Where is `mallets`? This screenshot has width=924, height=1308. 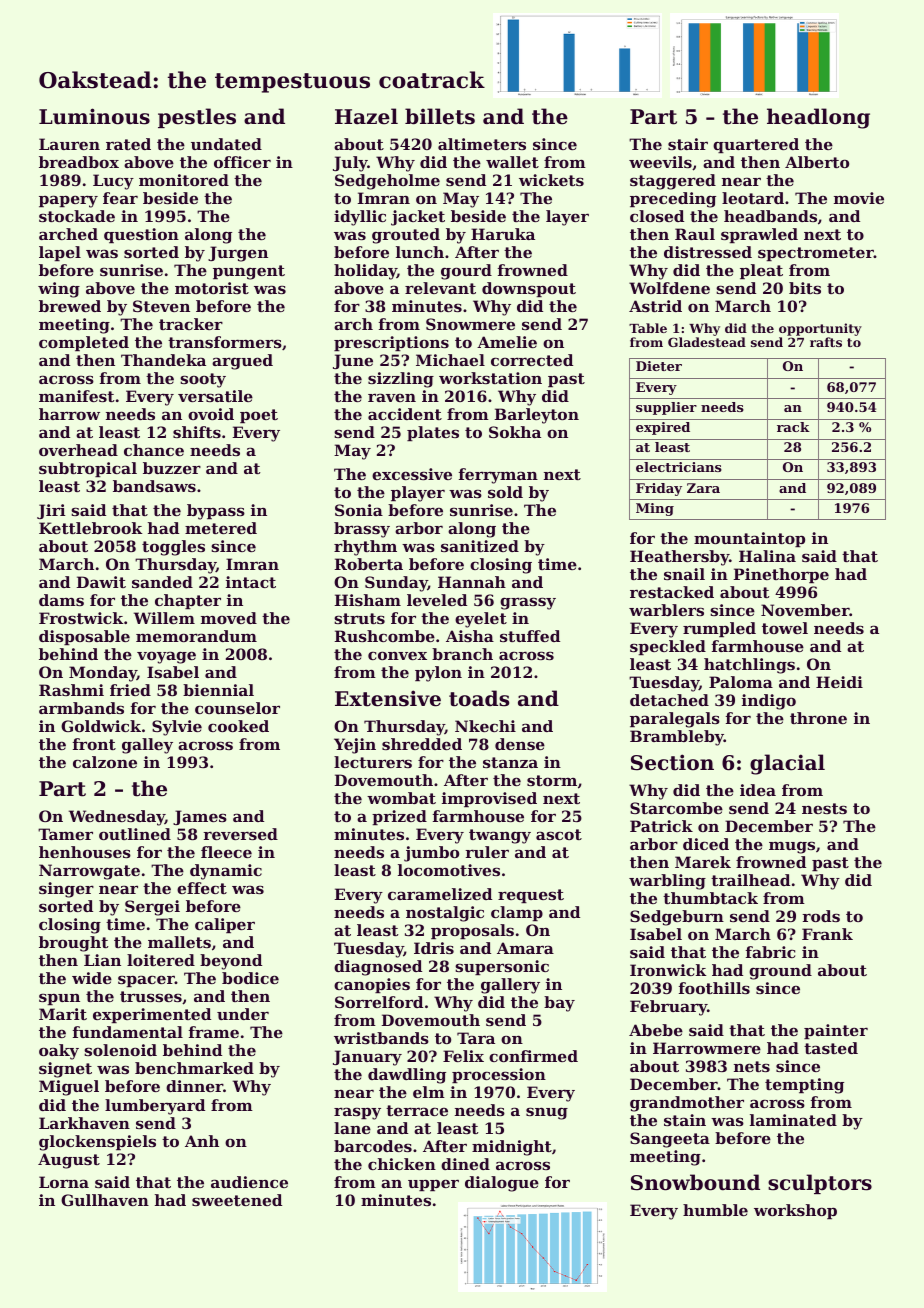 mallets is located at coordinates (179, 942).
